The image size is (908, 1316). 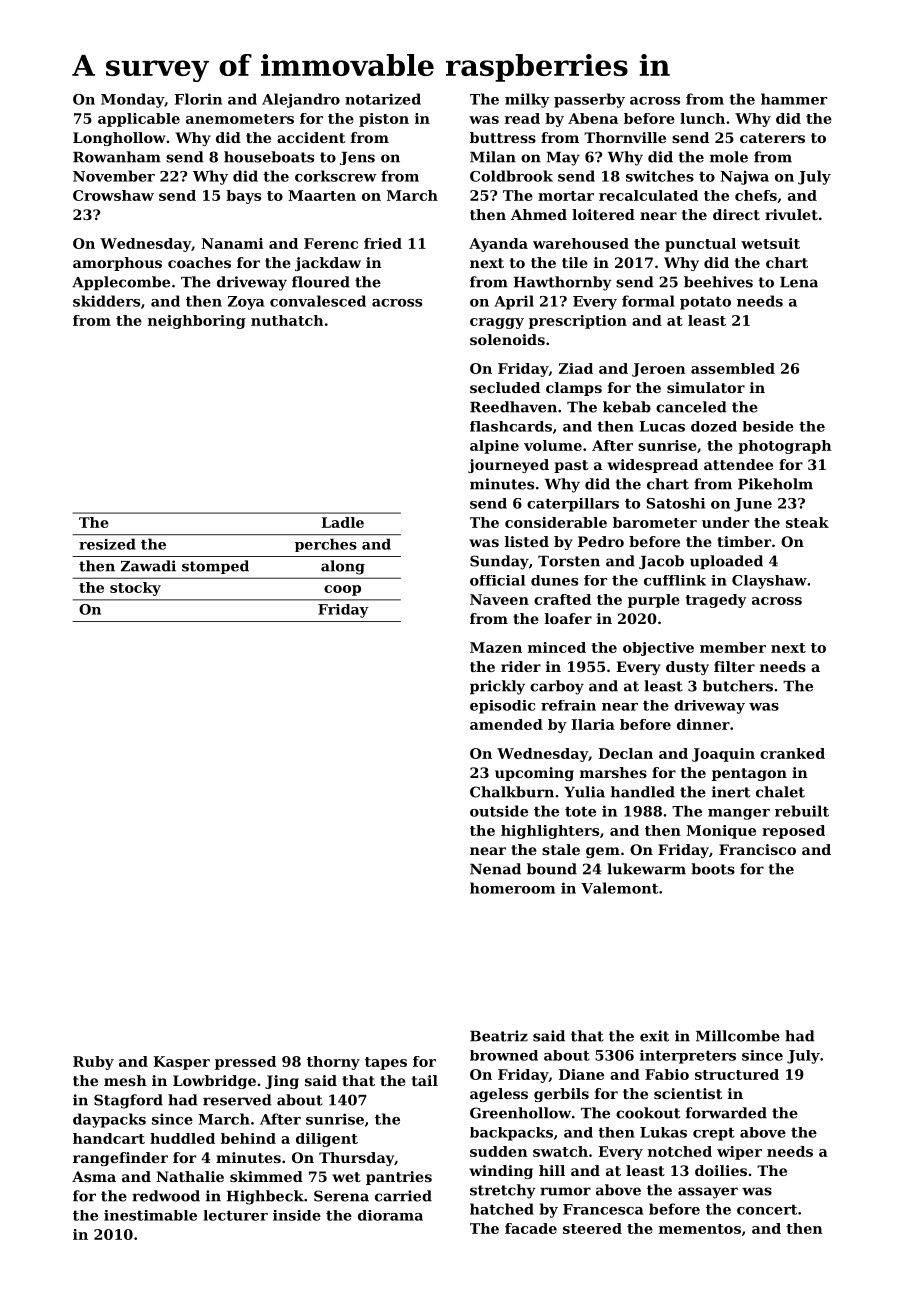 What do you see at coordinates (301, 100) in the screenshot?
I see `Alejandro` at bounding box center [301, 100].
